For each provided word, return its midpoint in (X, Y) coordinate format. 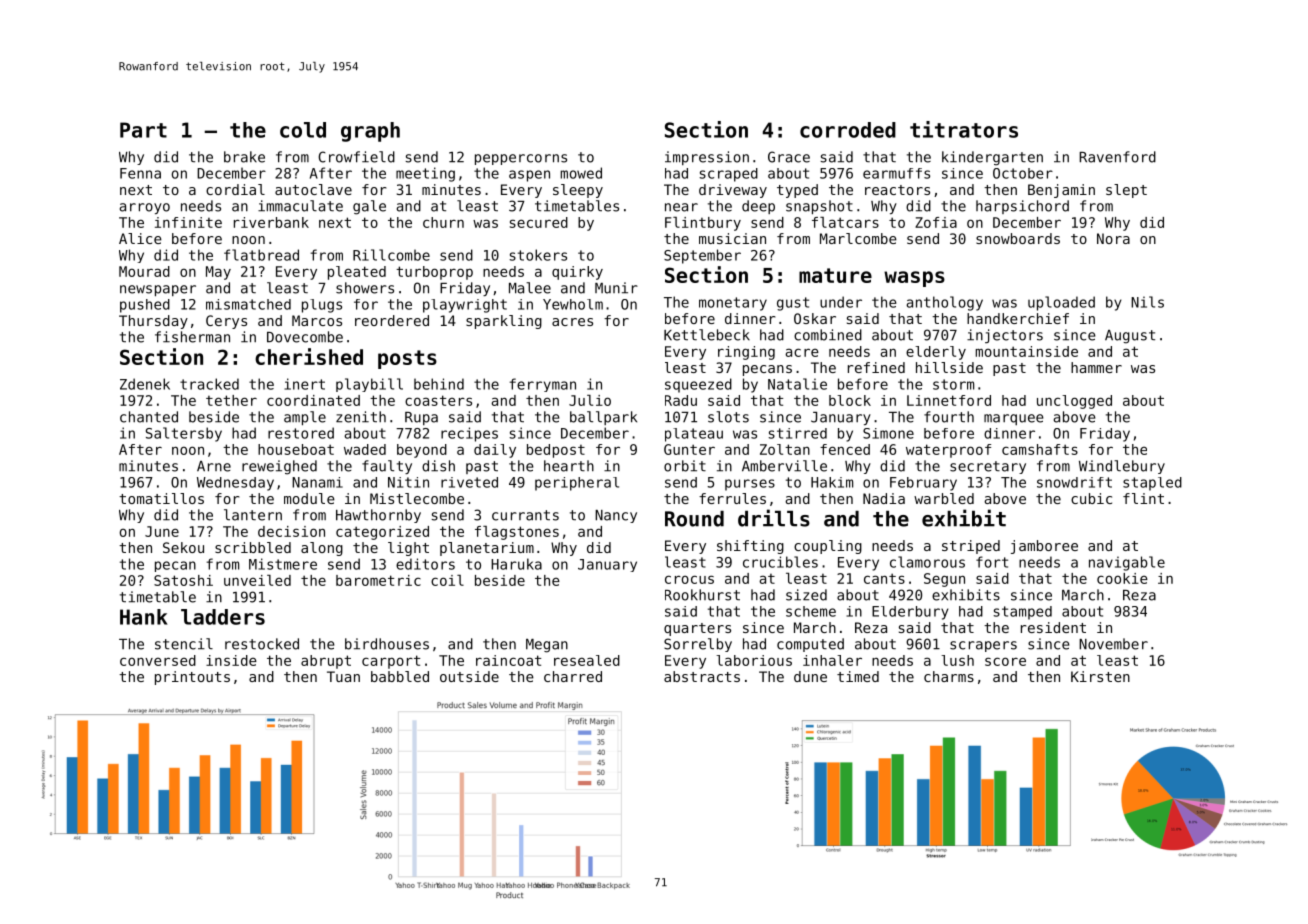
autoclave (313, 189)
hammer (1096, 367)
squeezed (698, 385)
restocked (262, 644)
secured (539, 222)
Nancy (616, 516)
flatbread (261, 255)
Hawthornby (378, 516)
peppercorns (521, 159)
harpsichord (1022, 207)
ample (305, 418)
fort (992, 562)
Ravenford (1117, 157)
